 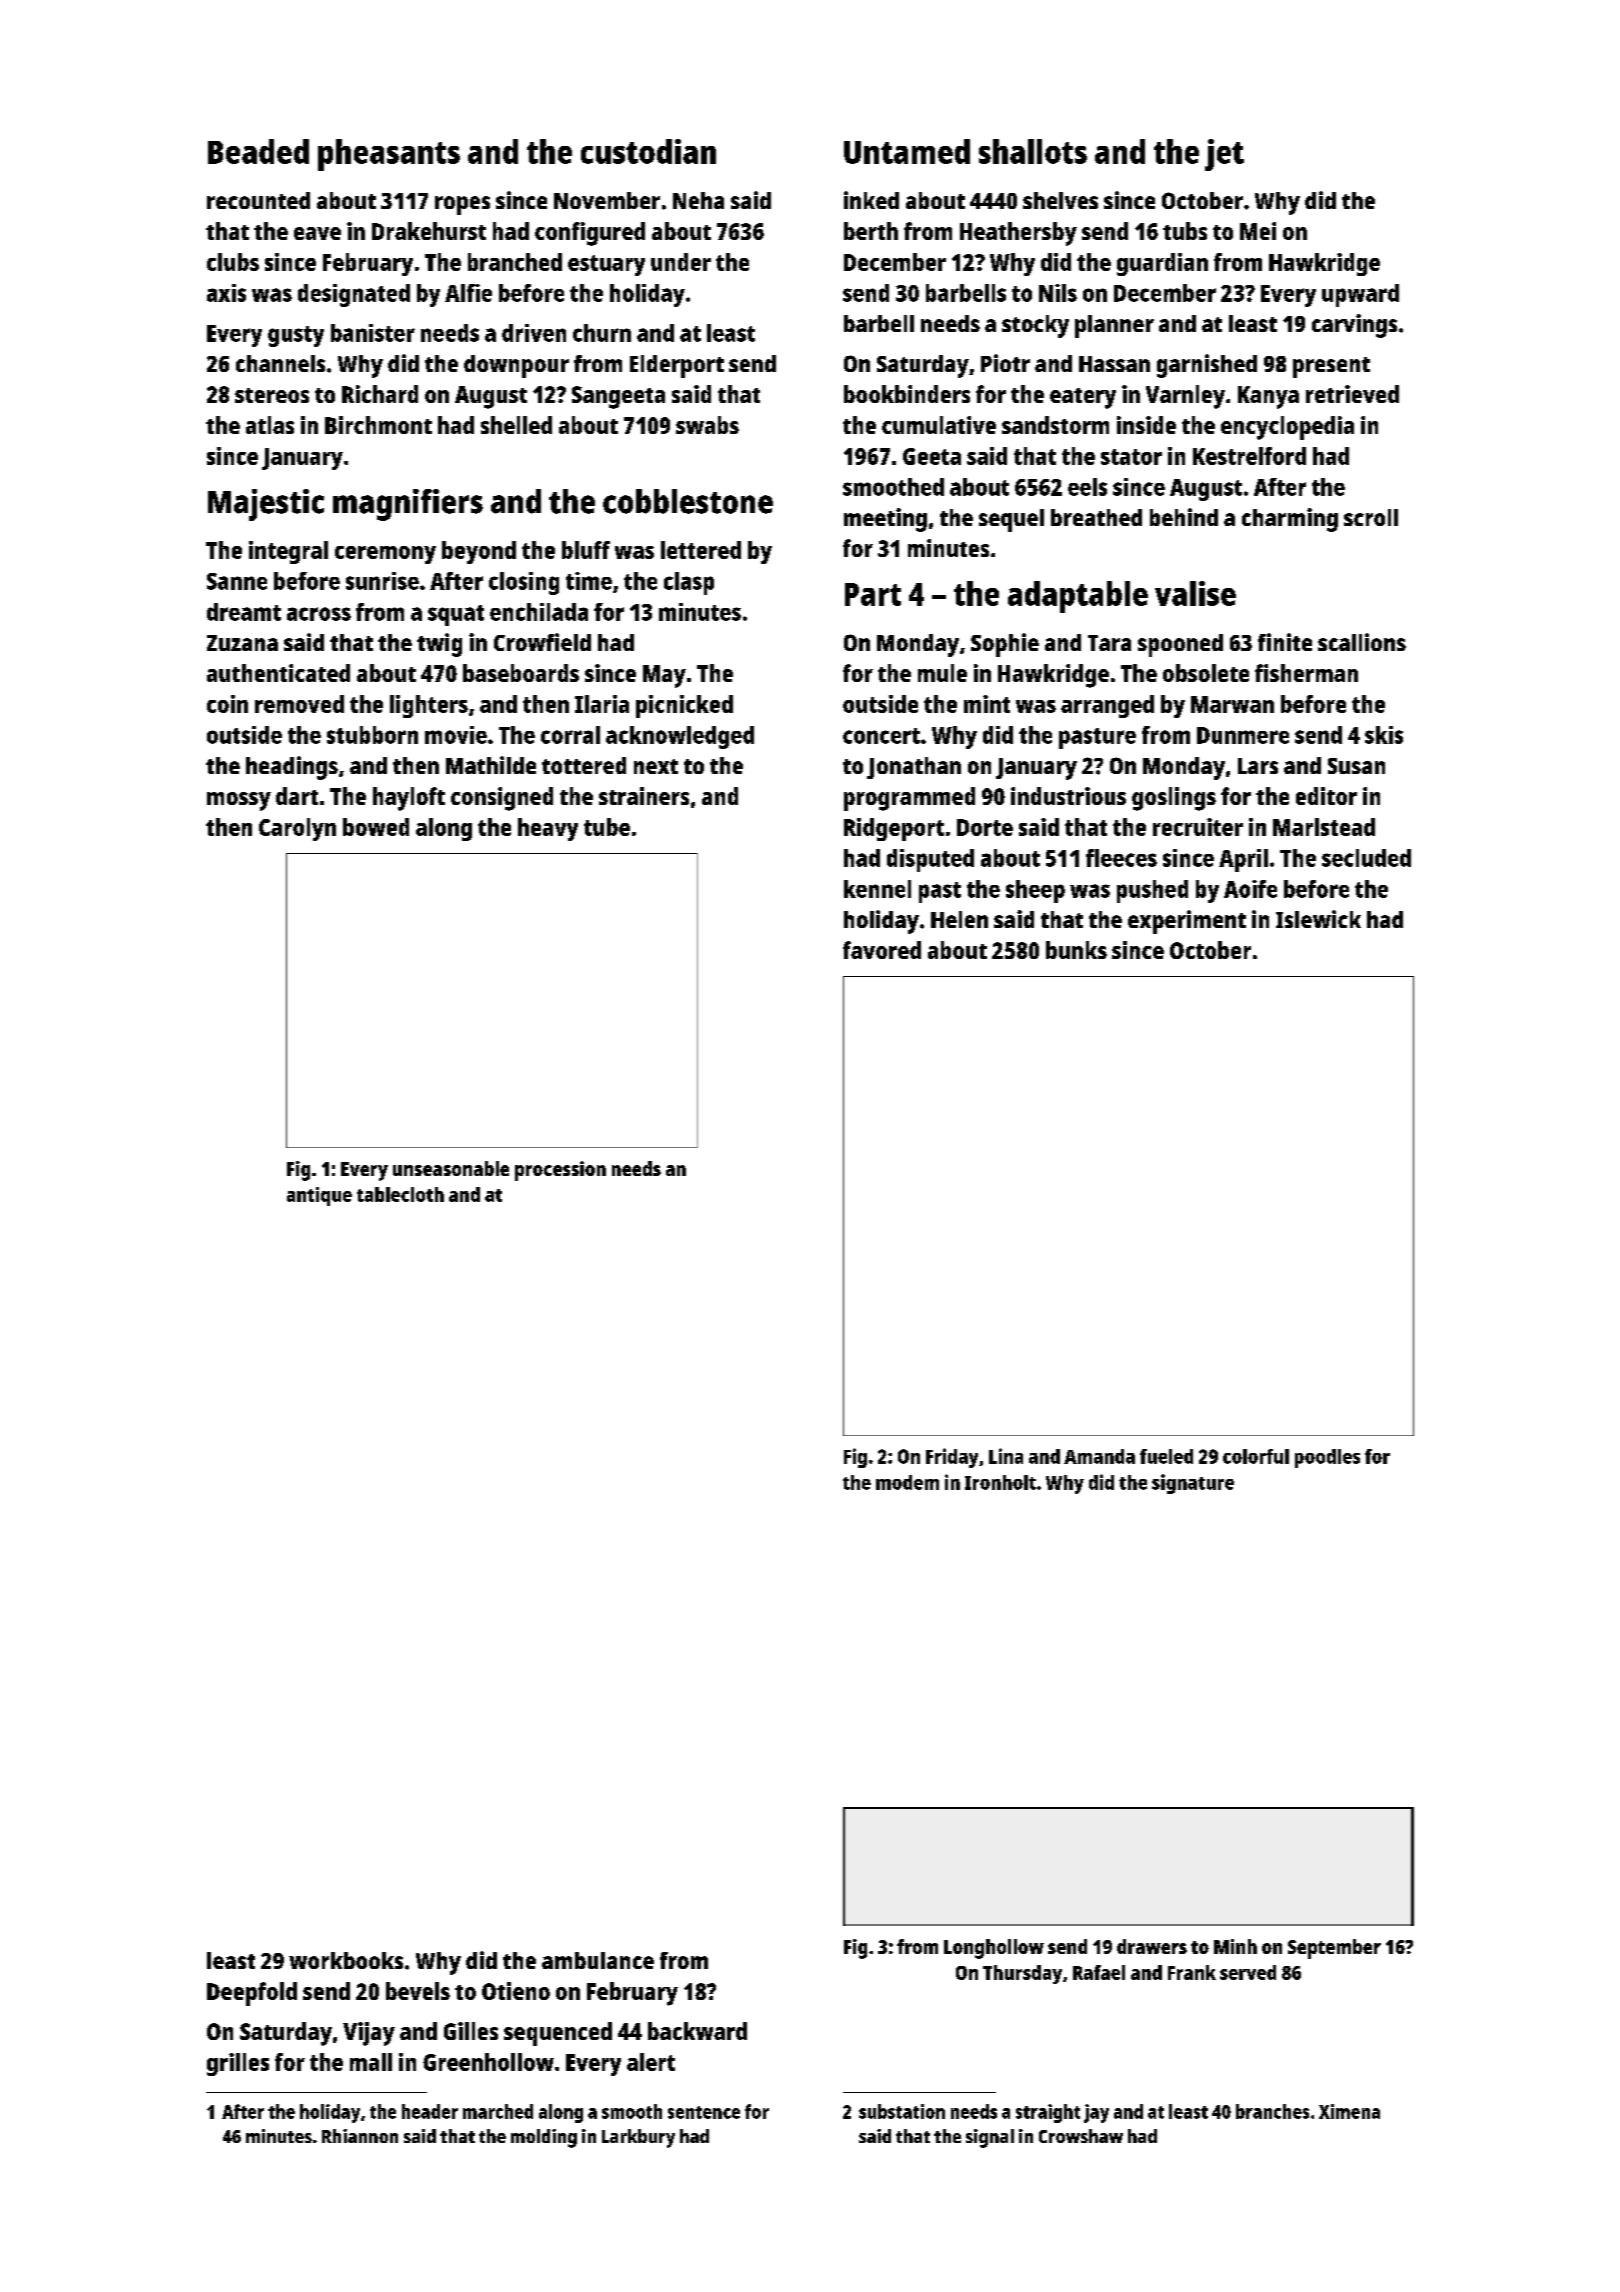 I want to click on jet, so click(x=1224, y=155).
